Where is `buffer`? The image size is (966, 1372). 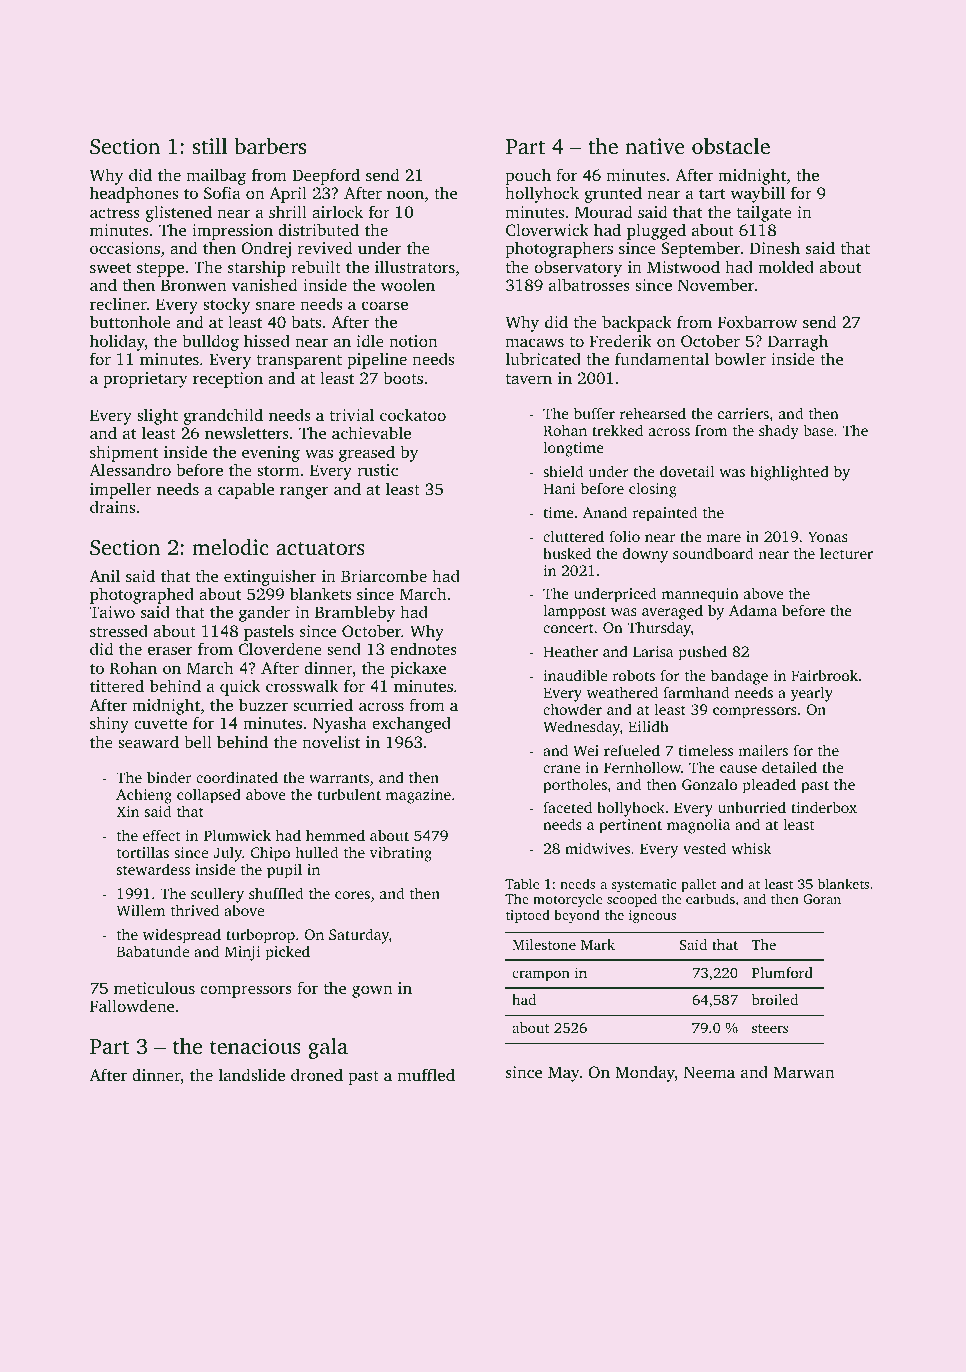
buffer is located at coordinates (594, 413).
